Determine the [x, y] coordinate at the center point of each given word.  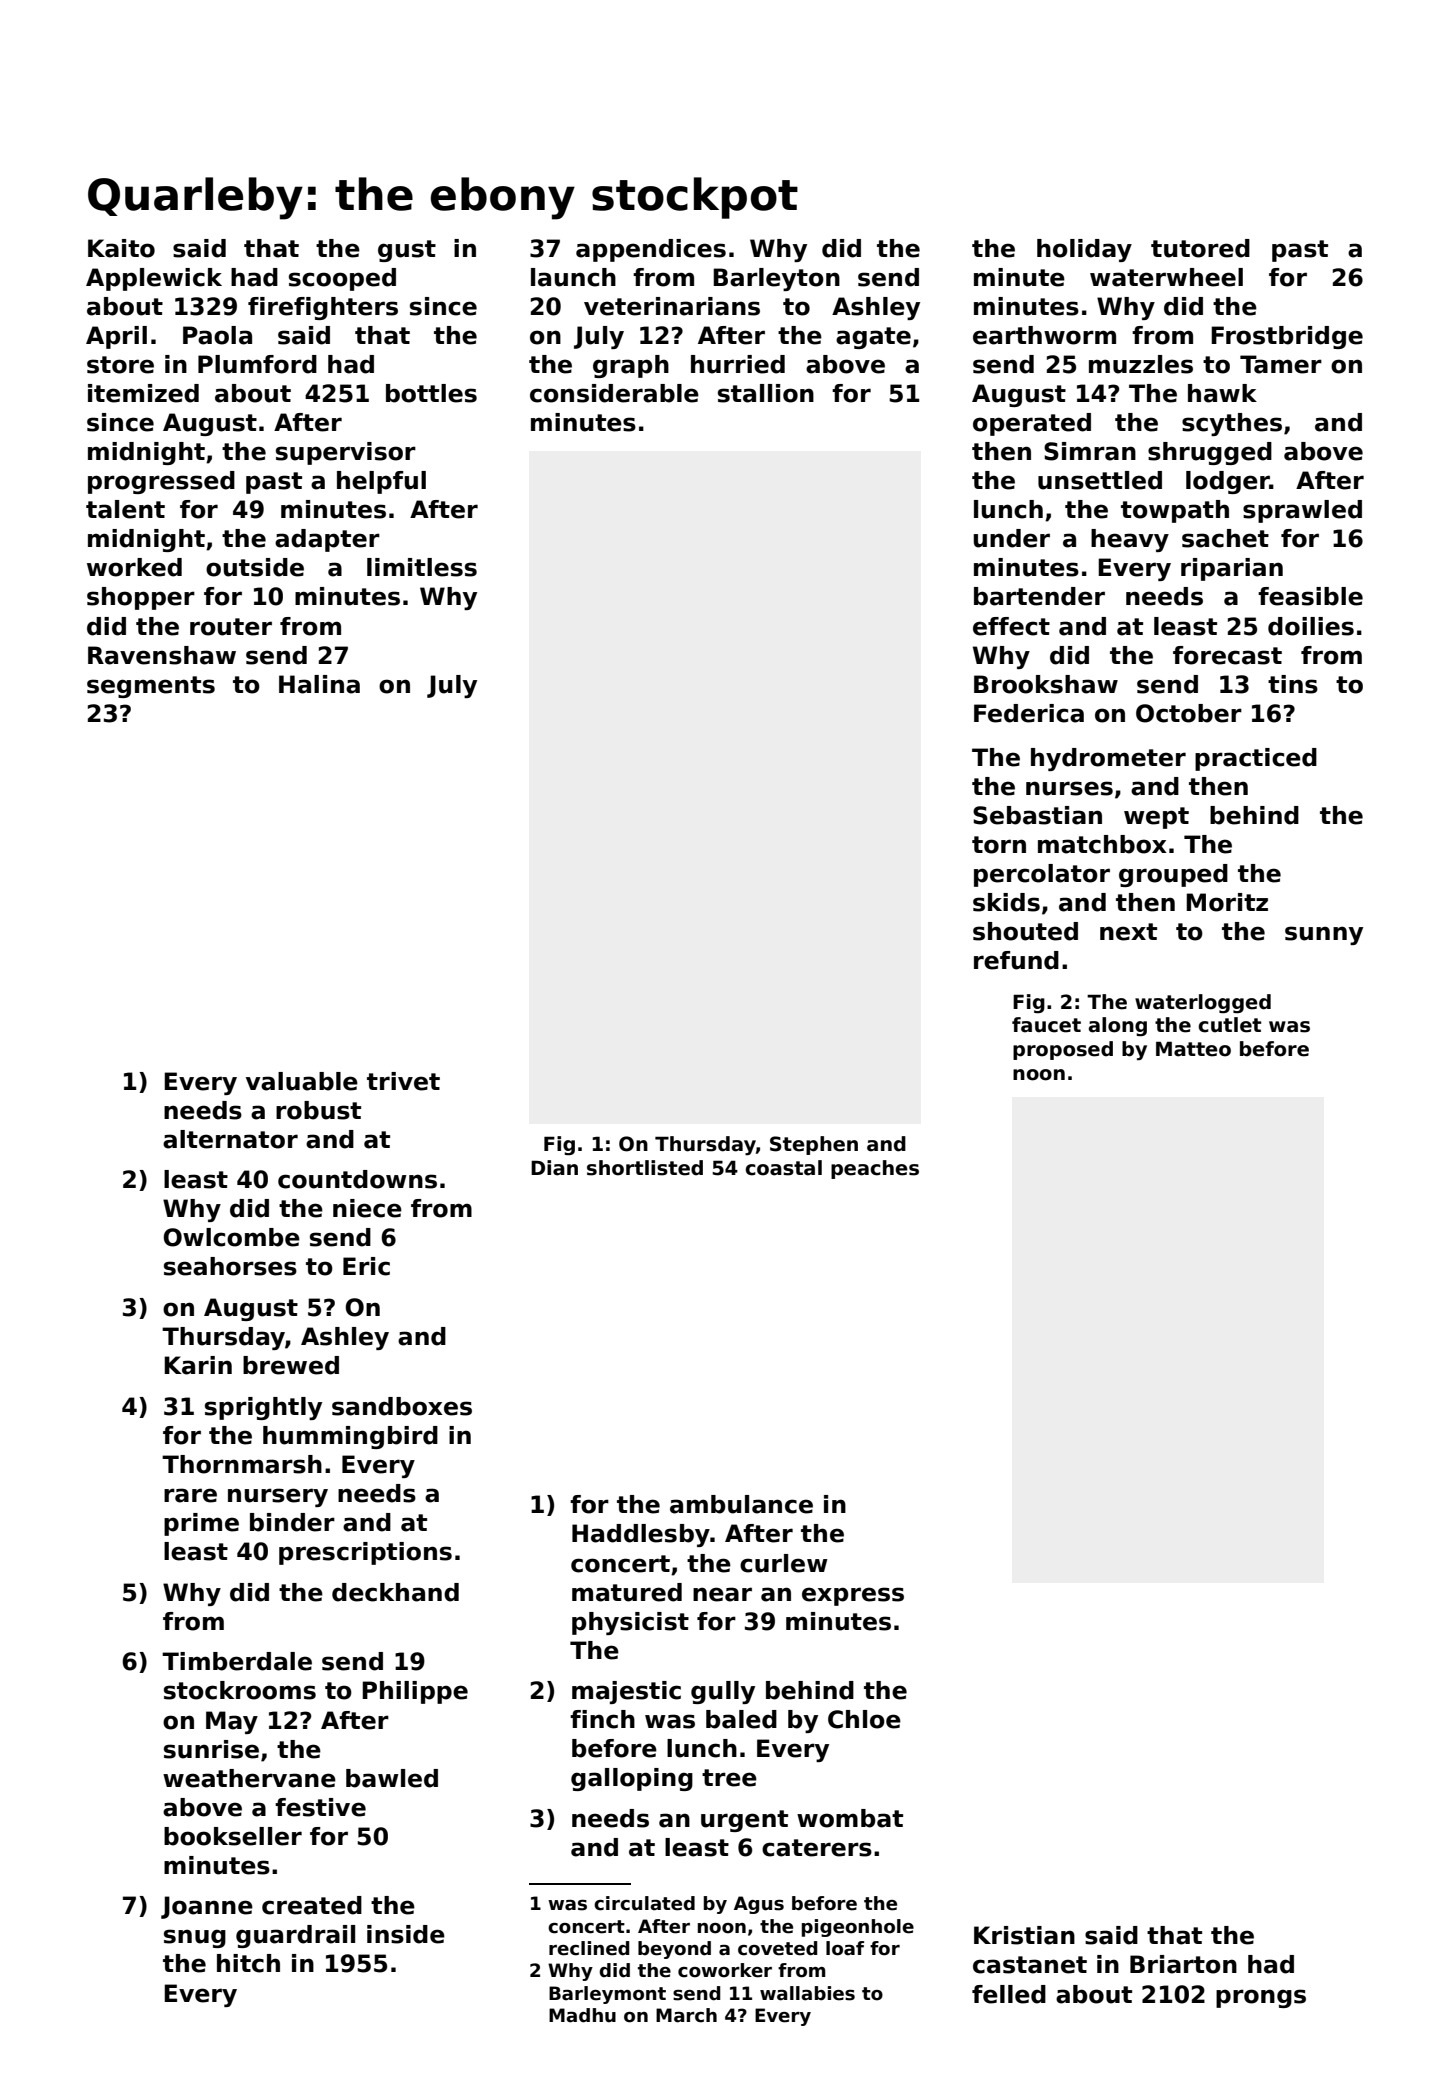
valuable [302, 1081]
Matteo [1193, 1049]
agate [873, 338]
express [853, 1596]
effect [1011, 626]
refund [1016, 960]
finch [602, 1719]
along [1118, 1027]
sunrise [211, 1749]
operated [1032, 424]
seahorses [230, 1266]
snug [195, 1938]
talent [125, 509]
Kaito [121, 248]
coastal [783, 1168]
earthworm [1044, 335]
